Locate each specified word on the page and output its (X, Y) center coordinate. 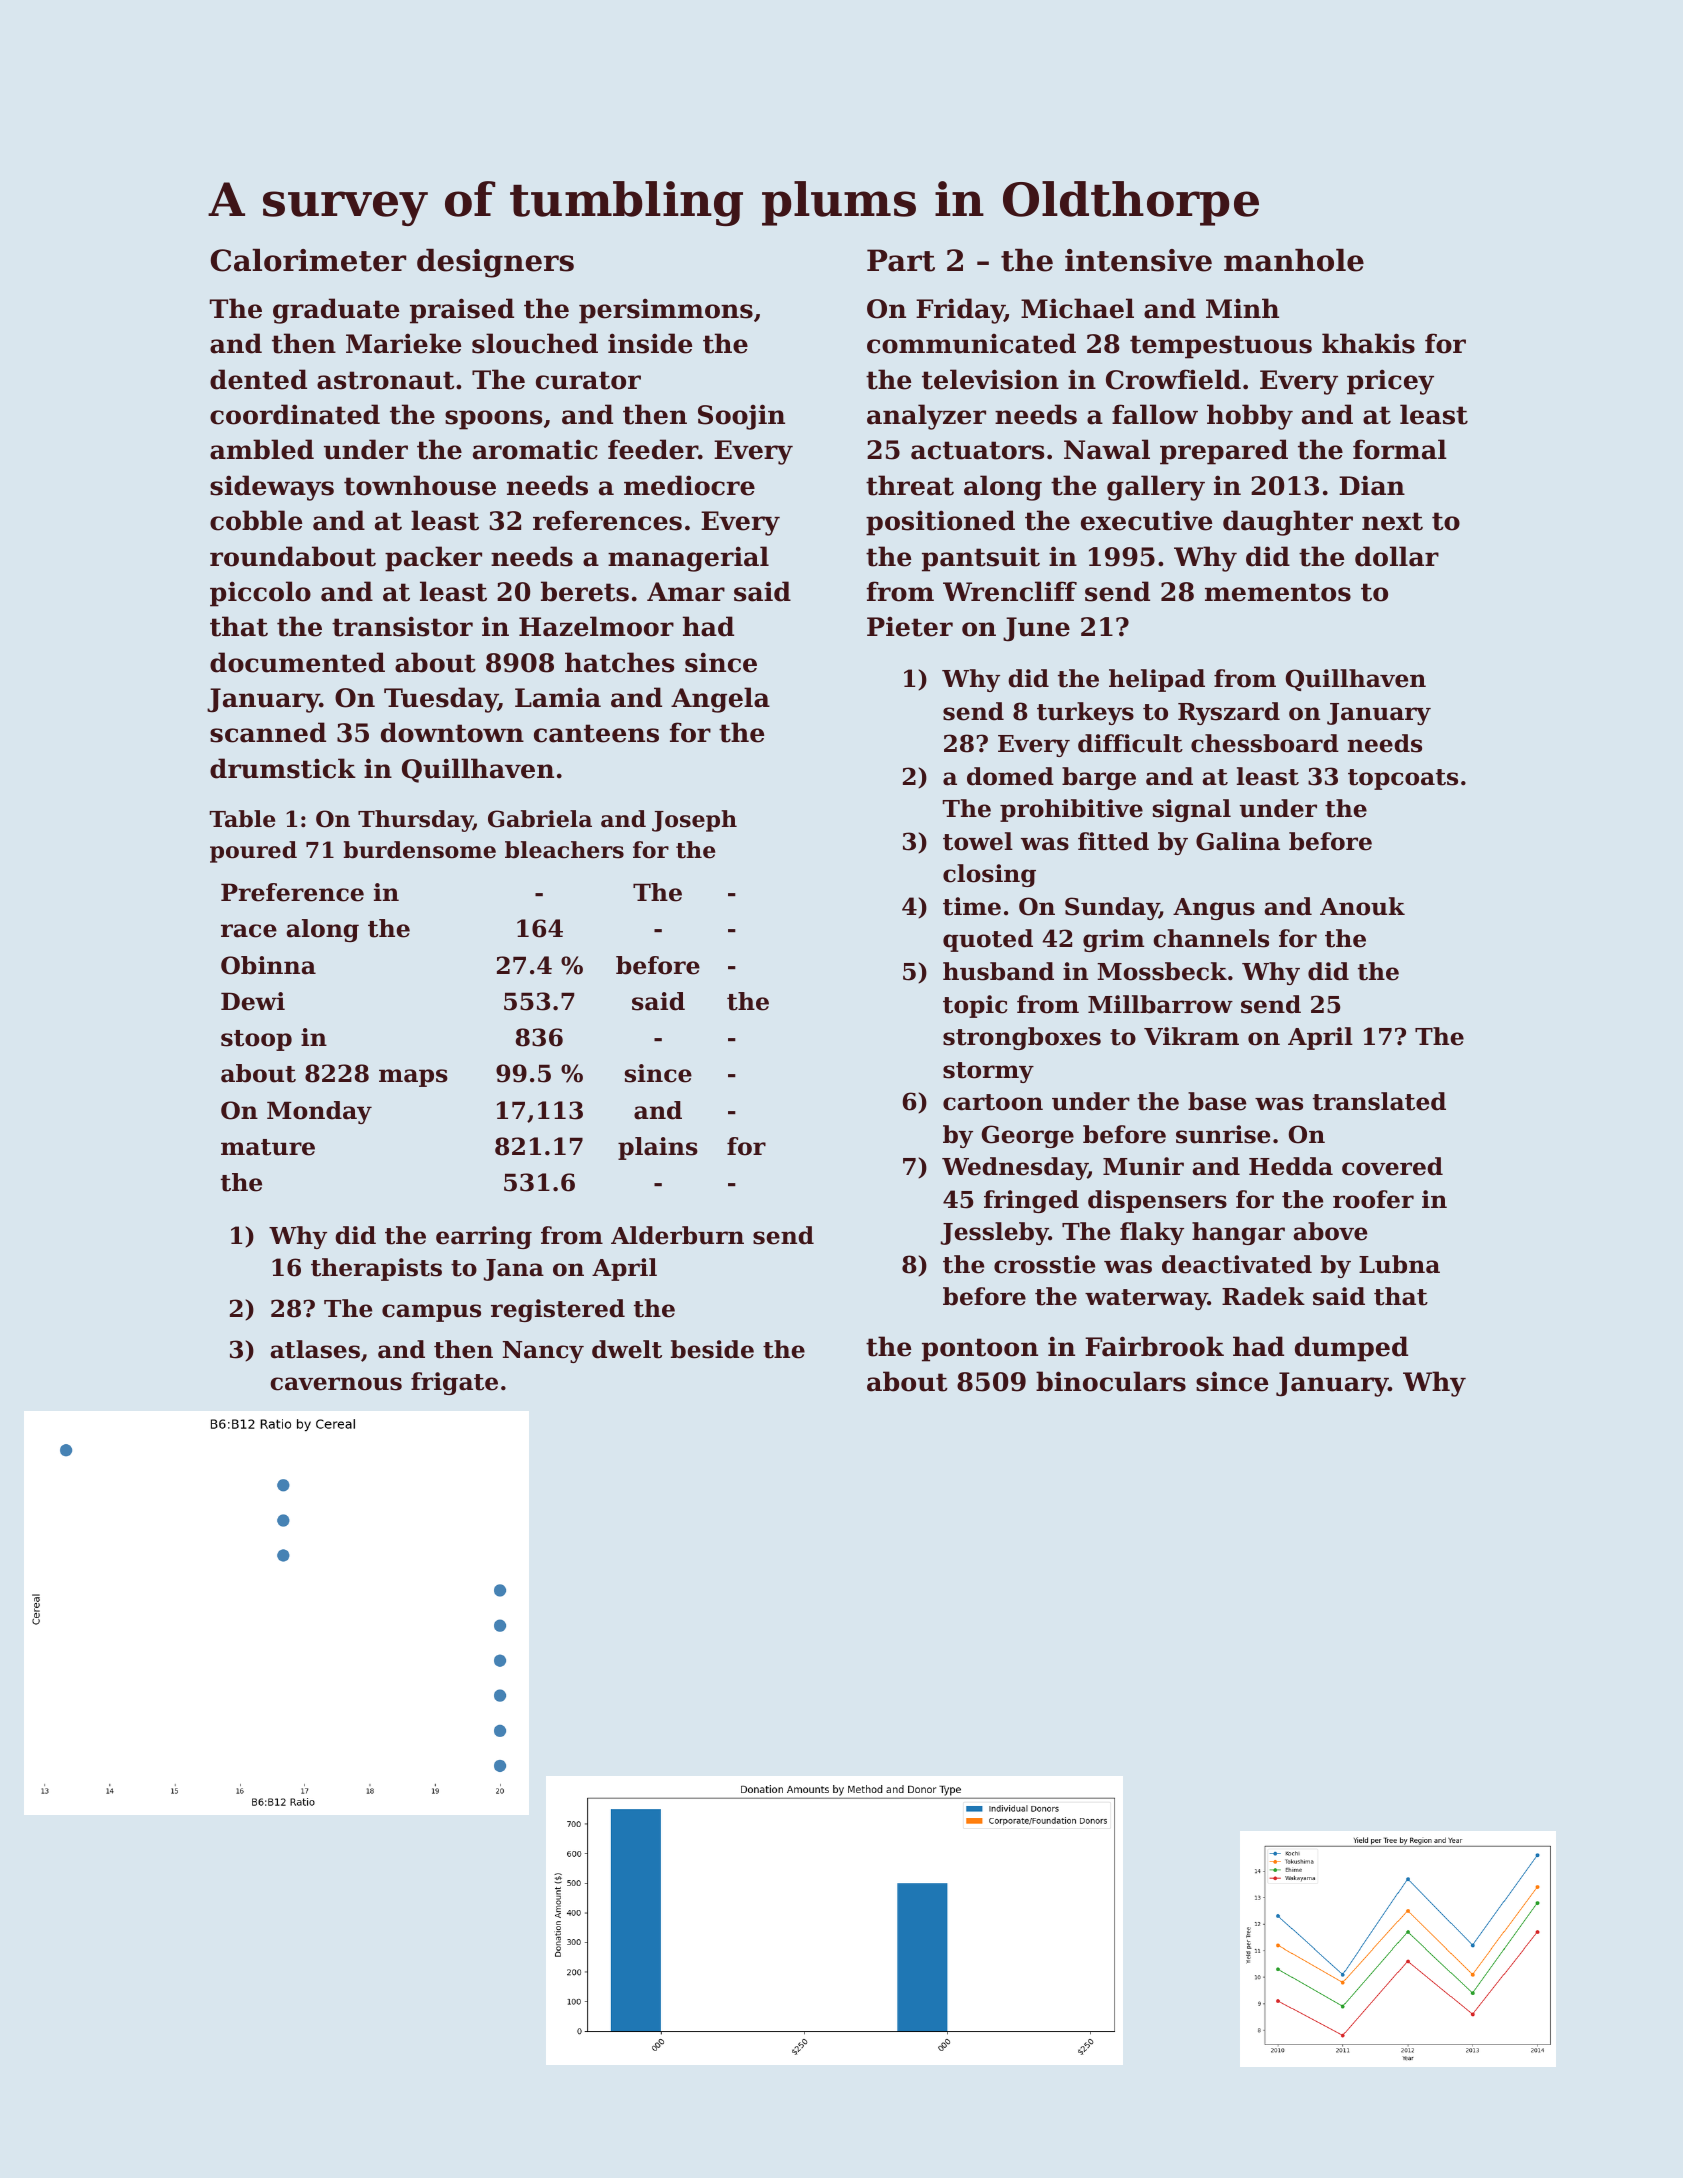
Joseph (694, 821)
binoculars (1111, 1381)
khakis (1368, 343)
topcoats (1403, 779)
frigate (454, 1383)
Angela (720, 700)
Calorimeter (308, 260)
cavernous (336, 1384)
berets (585, 591)
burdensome (419, 850)
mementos (1278, 592)
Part (901, 260)
